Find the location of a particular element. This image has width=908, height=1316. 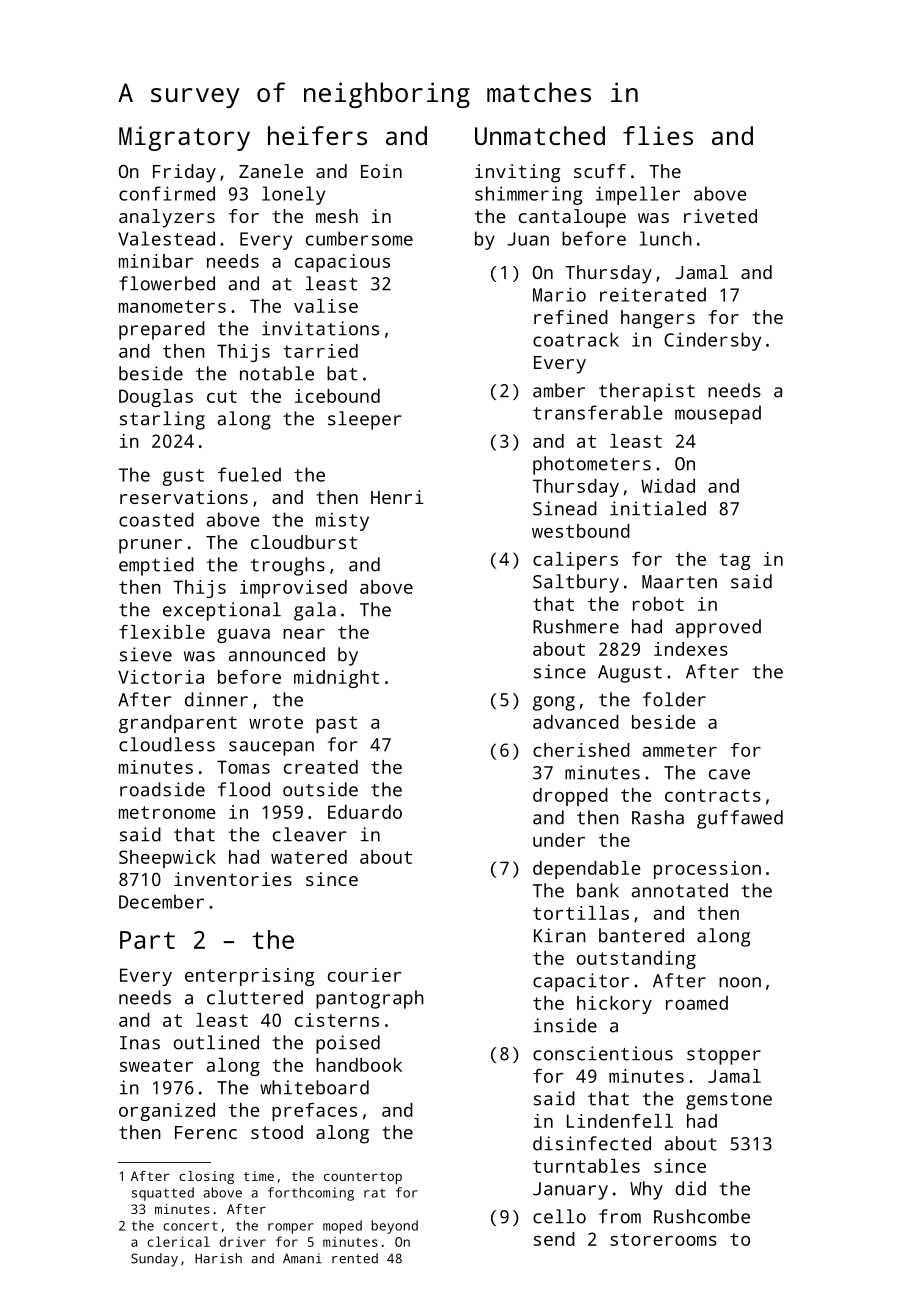

courier is located at coordinates (365, 975).
